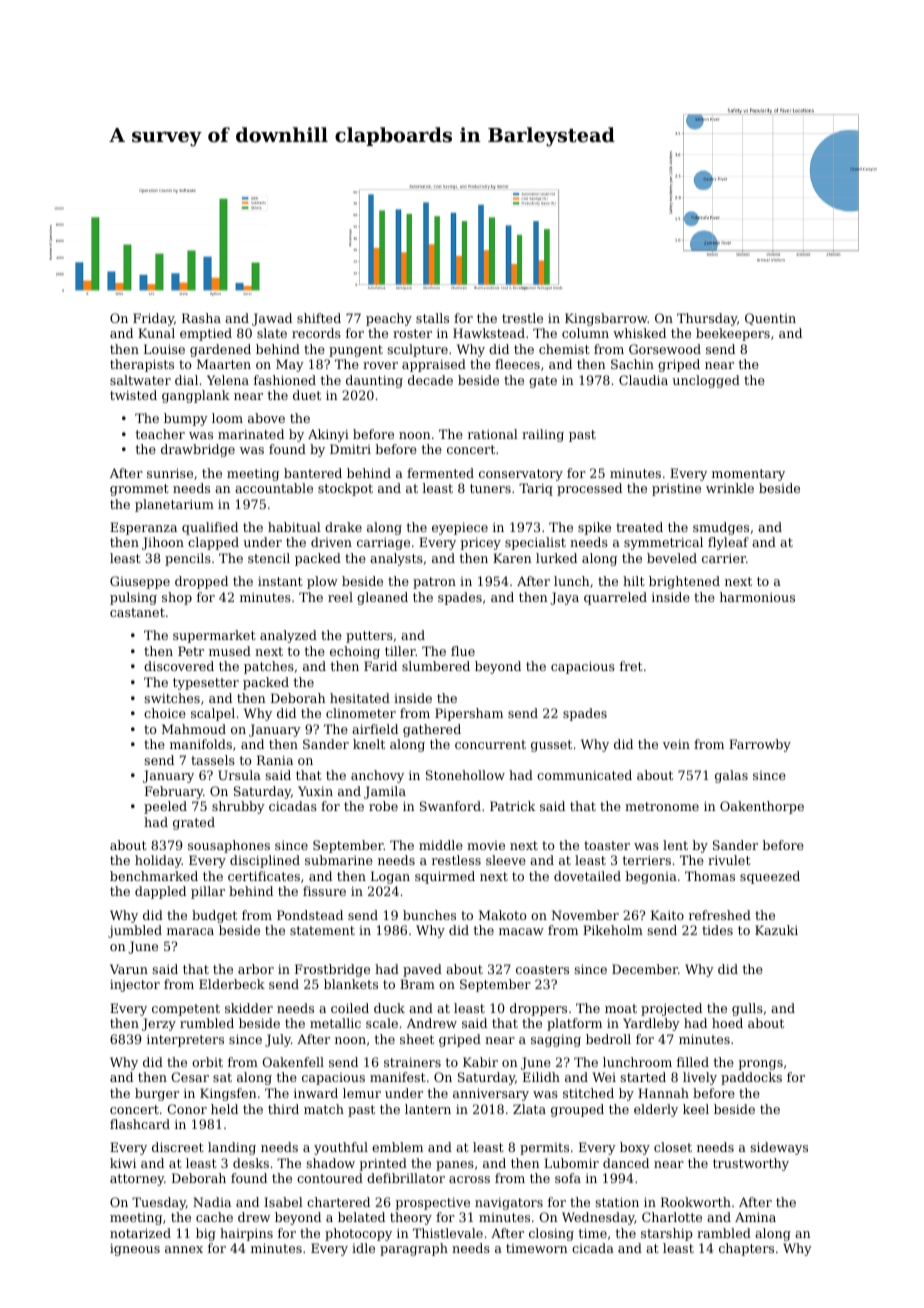  Describe the element at coordinates (717, 930) in the document. I see `tides` at that location.
